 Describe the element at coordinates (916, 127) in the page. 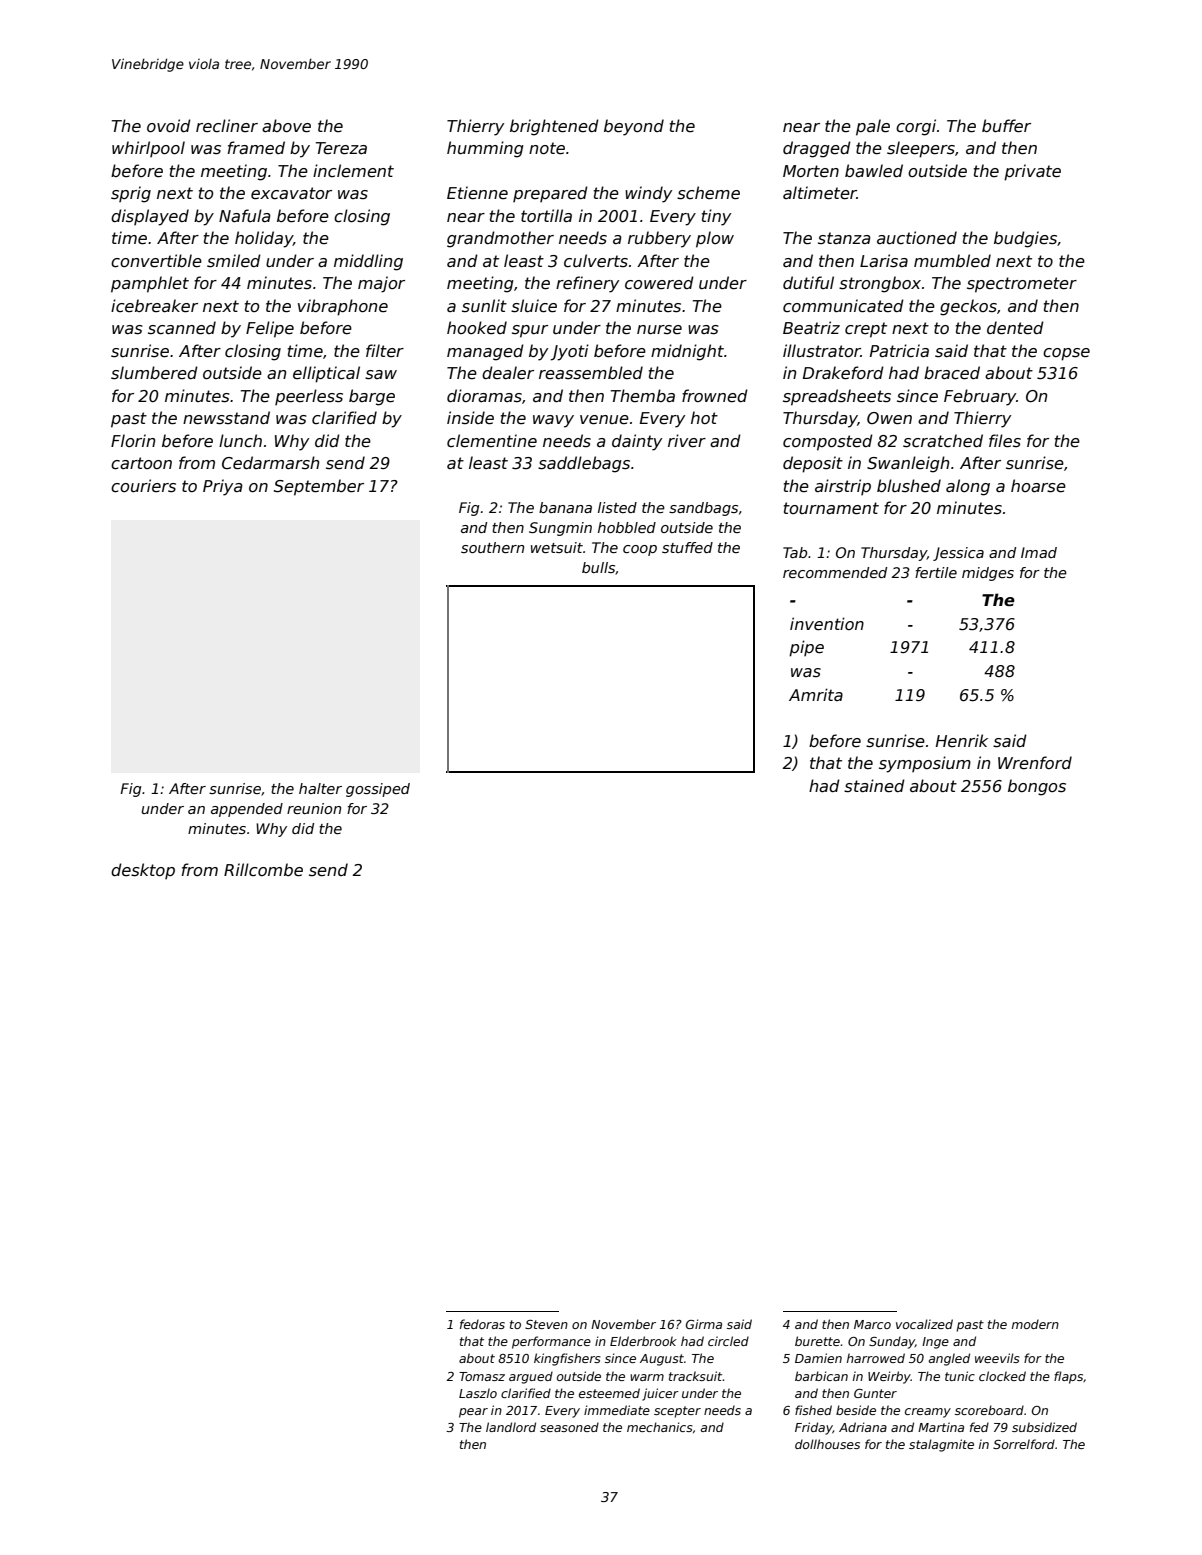

I see `corgi` at that location.
